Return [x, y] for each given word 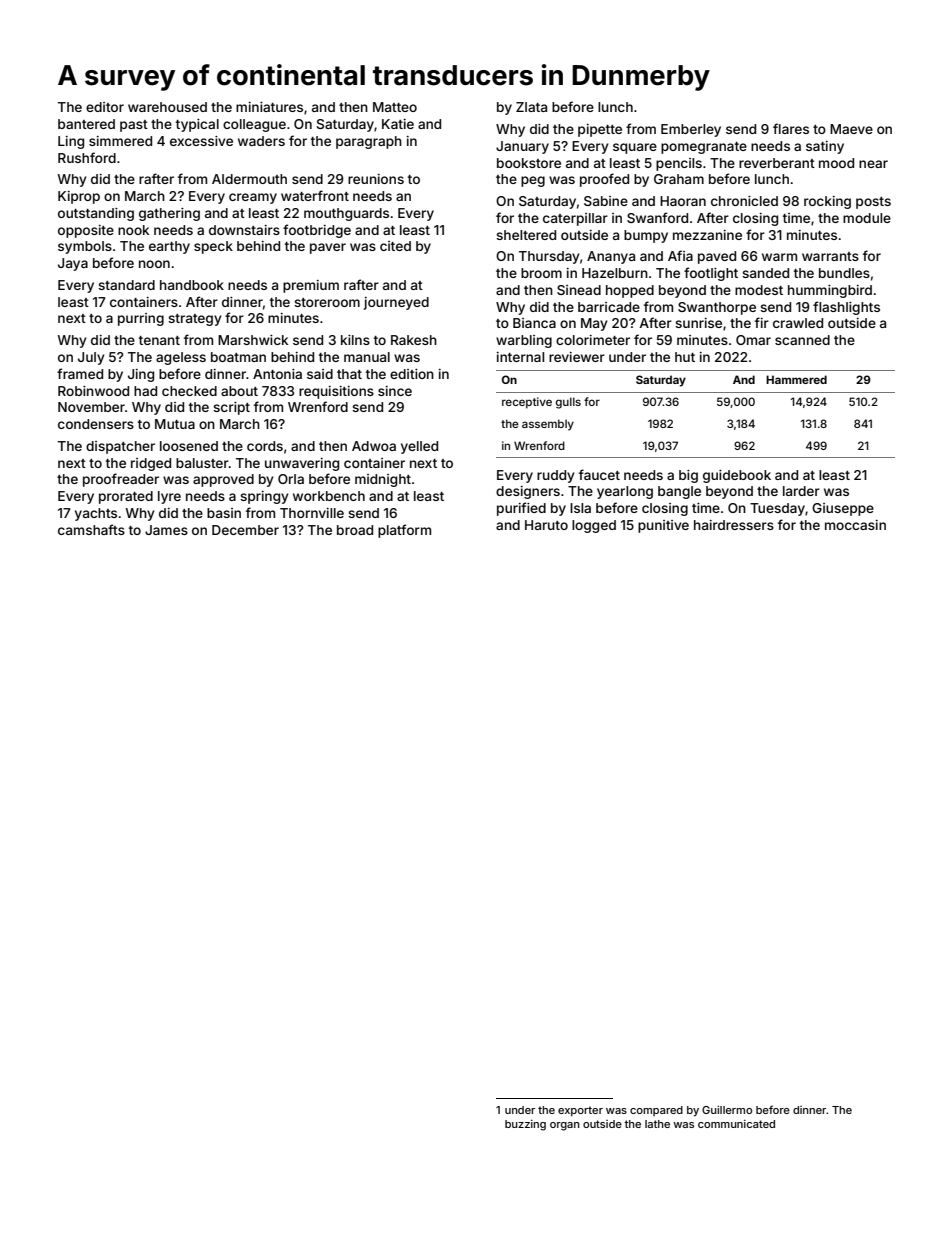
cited [395, 246]
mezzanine [707, 235]
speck [213, 247]
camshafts [91, 529]
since [395, 391]
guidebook [737, 476]
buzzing [525, 1125]
